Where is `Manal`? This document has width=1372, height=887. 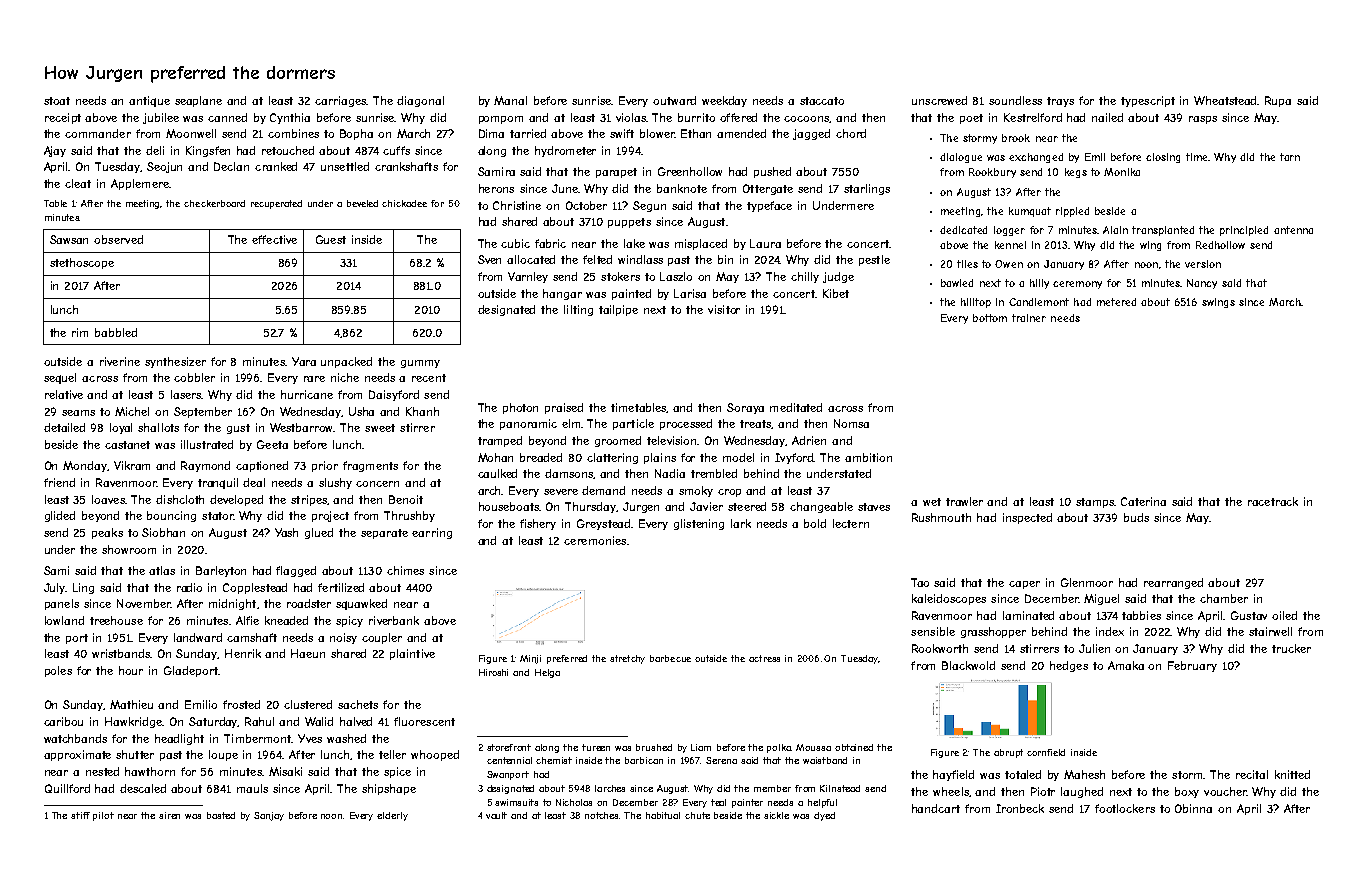 Manal is located at coordinates (510, 100).
